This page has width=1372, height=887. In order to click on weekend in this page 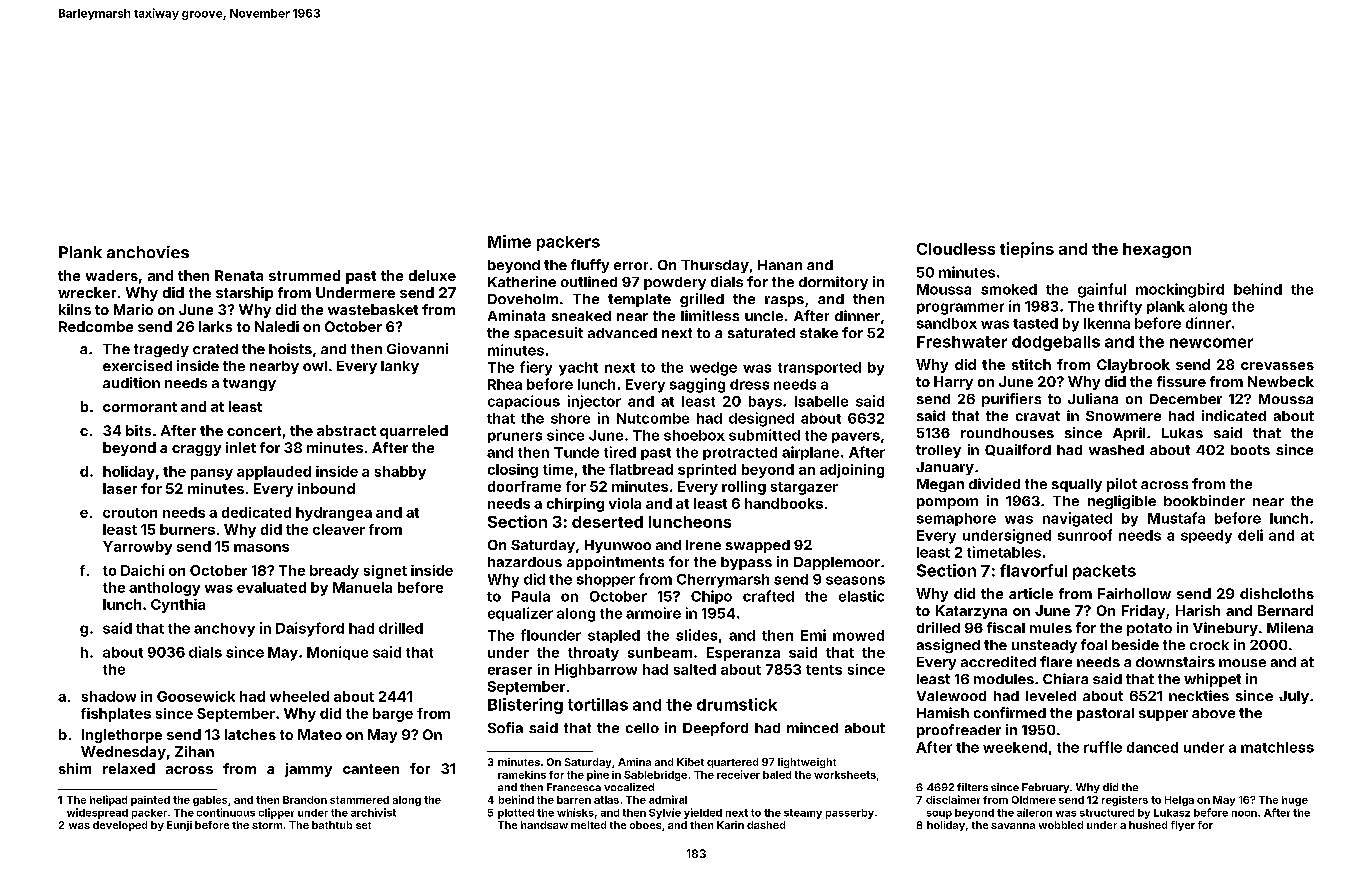, I will do `click(1015, 747)`.
